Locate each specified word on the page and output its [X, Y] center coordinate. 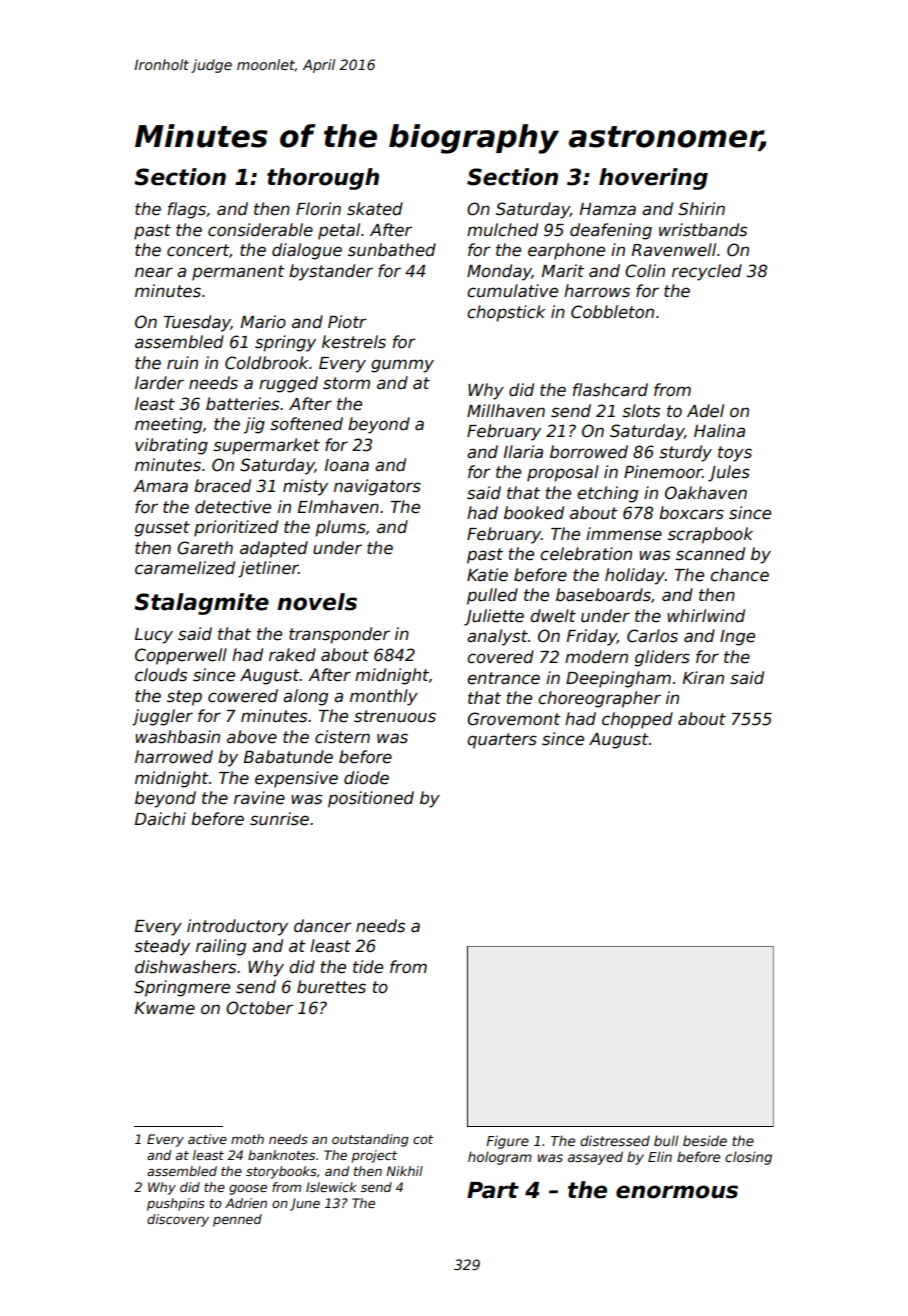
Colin [645, 271]
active [207, 1139]
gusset [162, 529]
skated [375, 209]
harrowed [174, 757]
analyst [497, 637]
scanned [710, 554]
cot [423, 1139]
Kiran [703, 677]
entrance [503, 678]
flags [187, 210]
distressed [615, 1140]
